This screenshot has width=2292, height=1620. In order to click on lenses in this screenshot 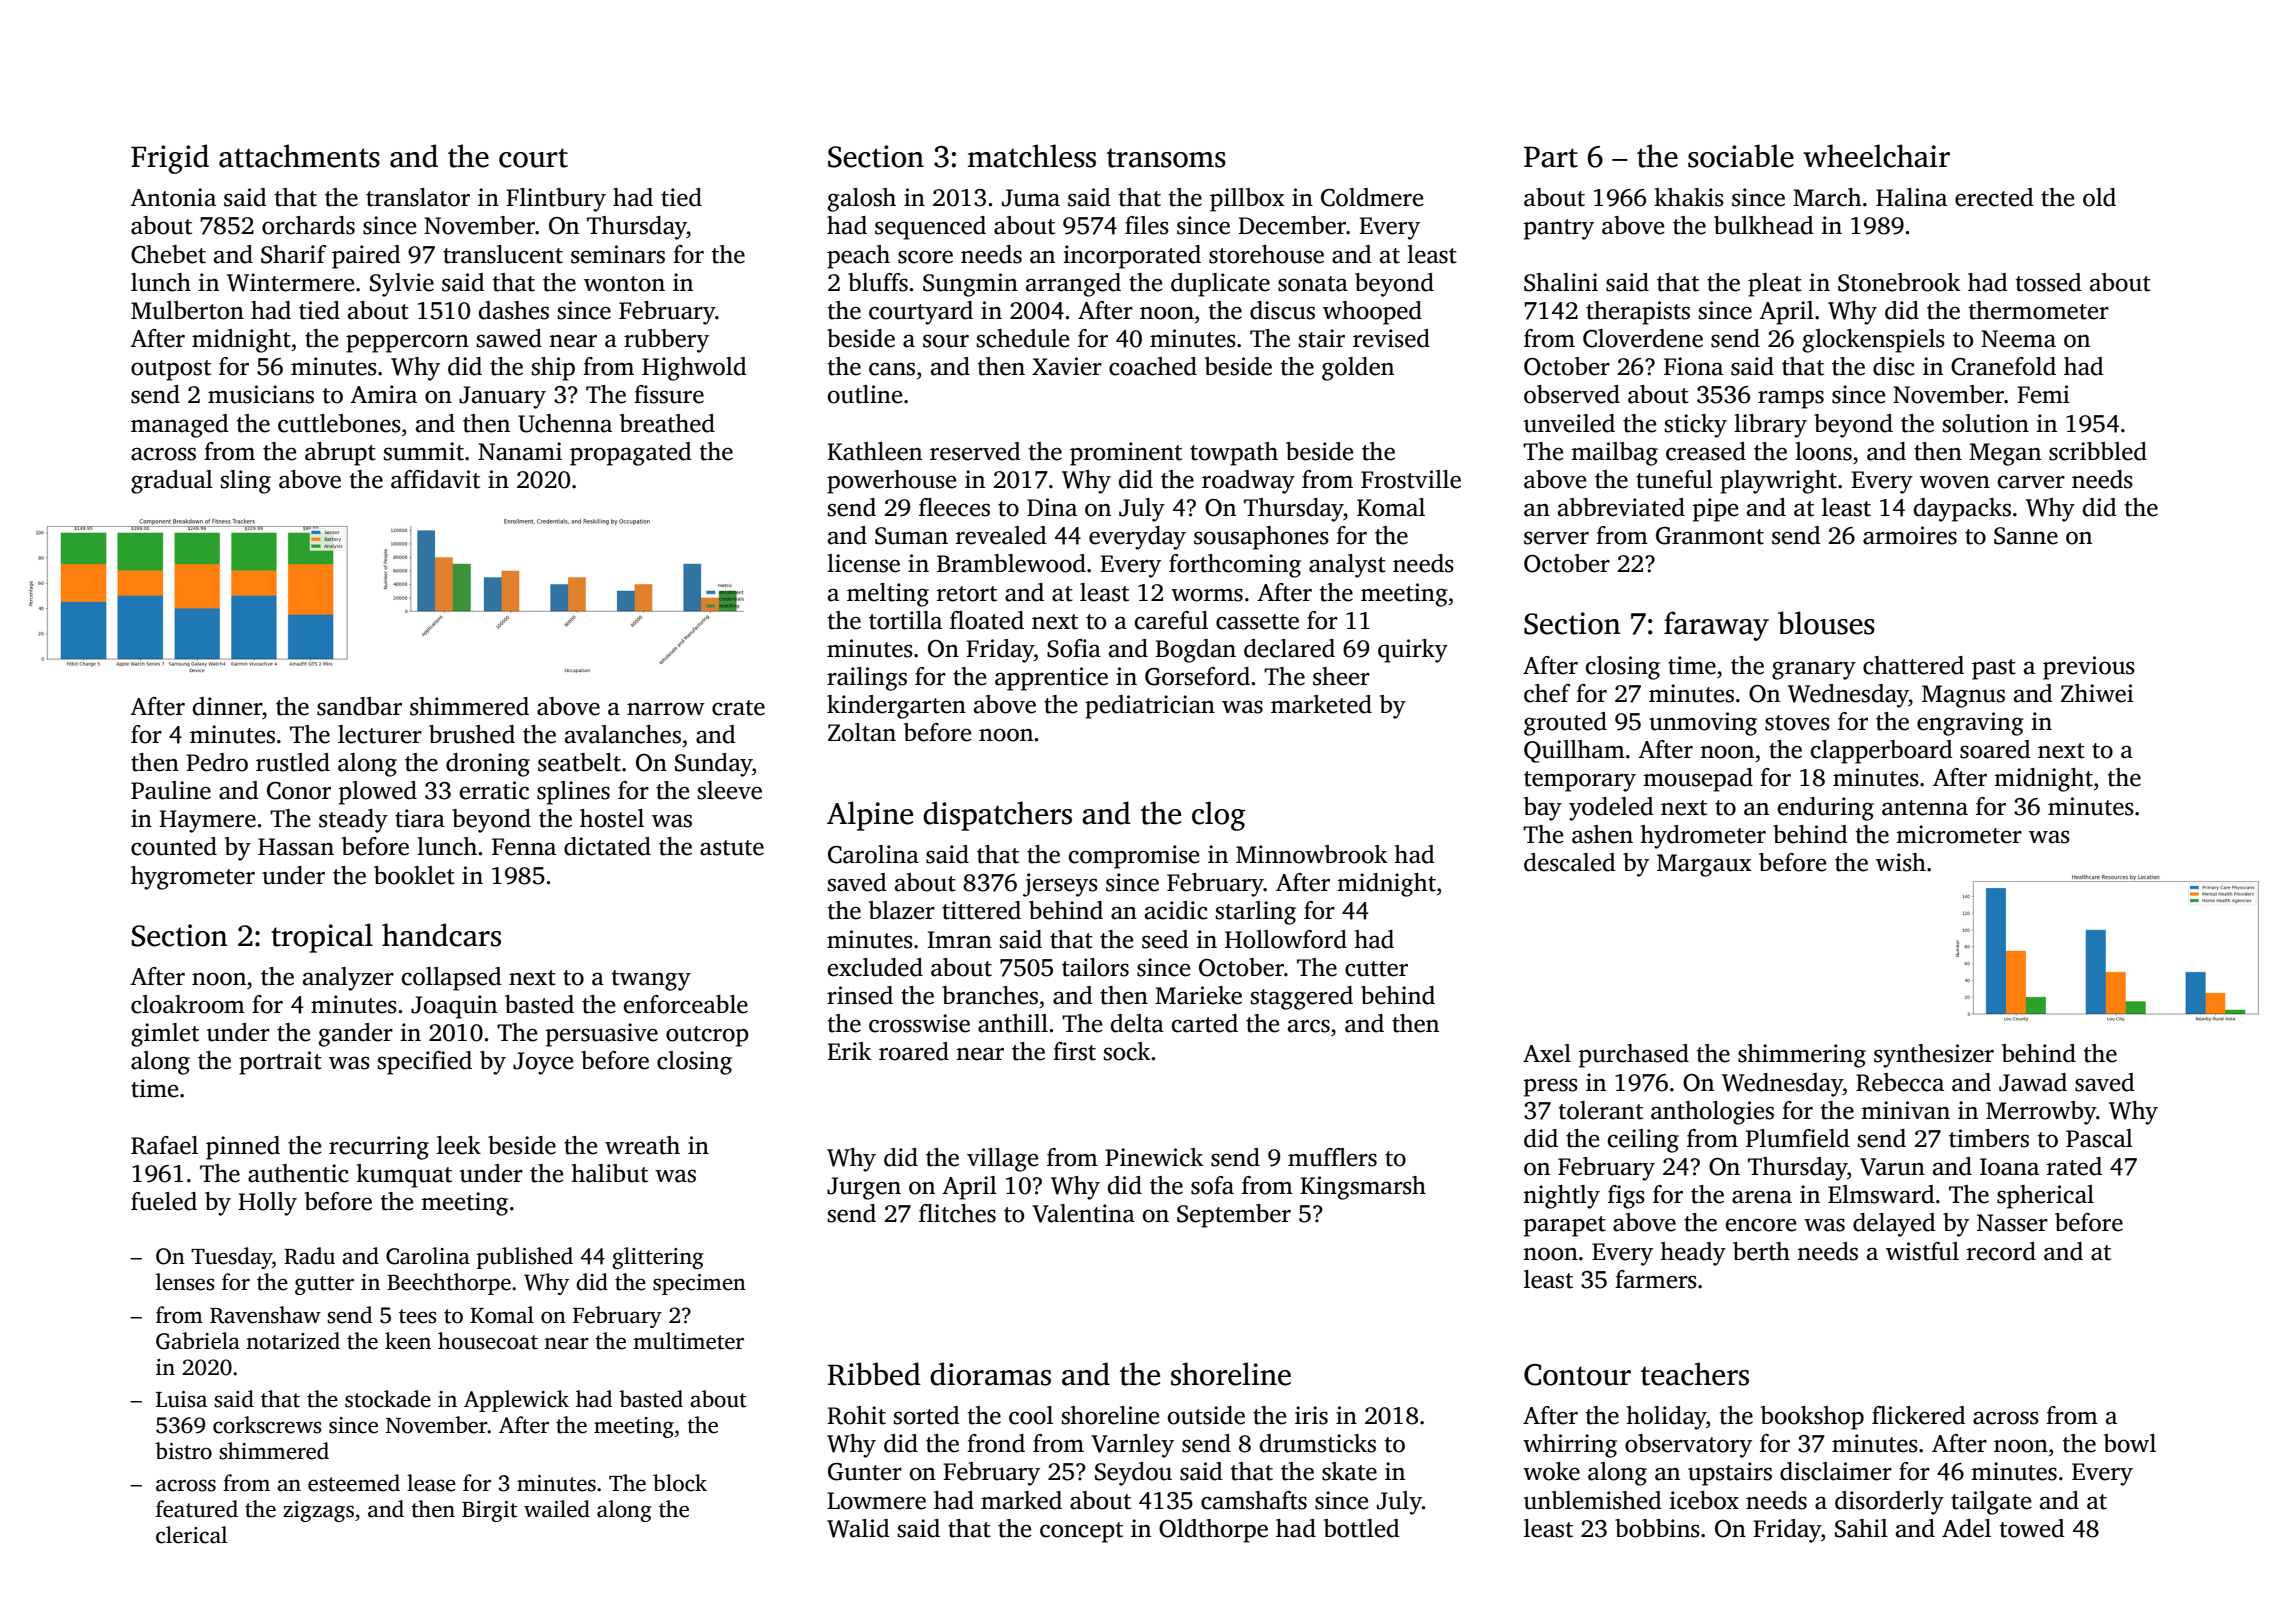, I will do `click(185, 1282)`.
